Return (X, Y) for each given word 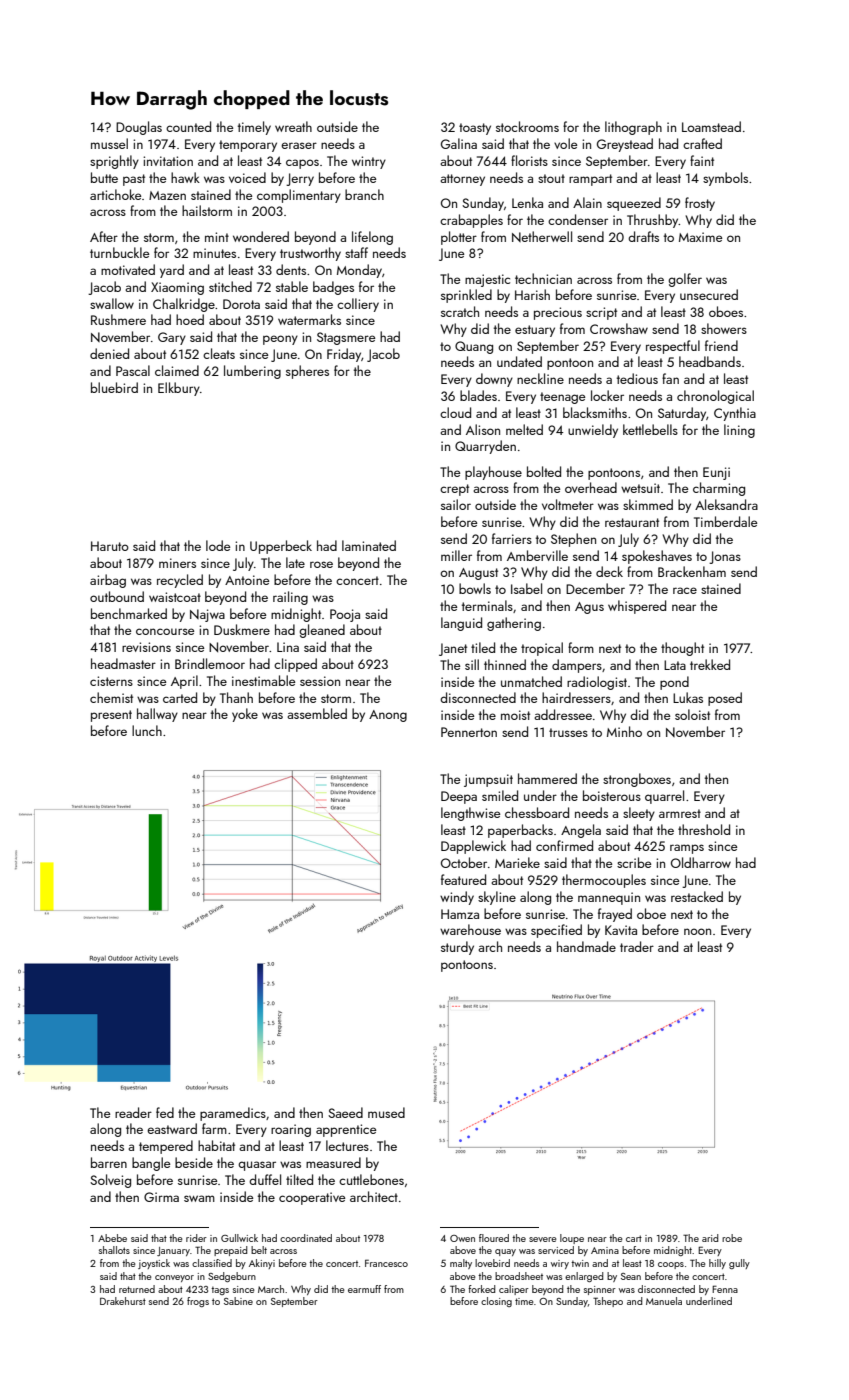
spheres (307, 372)
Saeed (345, 1112)
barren (109, 1162)
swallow (112, 303)
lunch (147, 730)
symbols (725, 179)
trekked (710, 664)
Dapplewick (473, 847)
